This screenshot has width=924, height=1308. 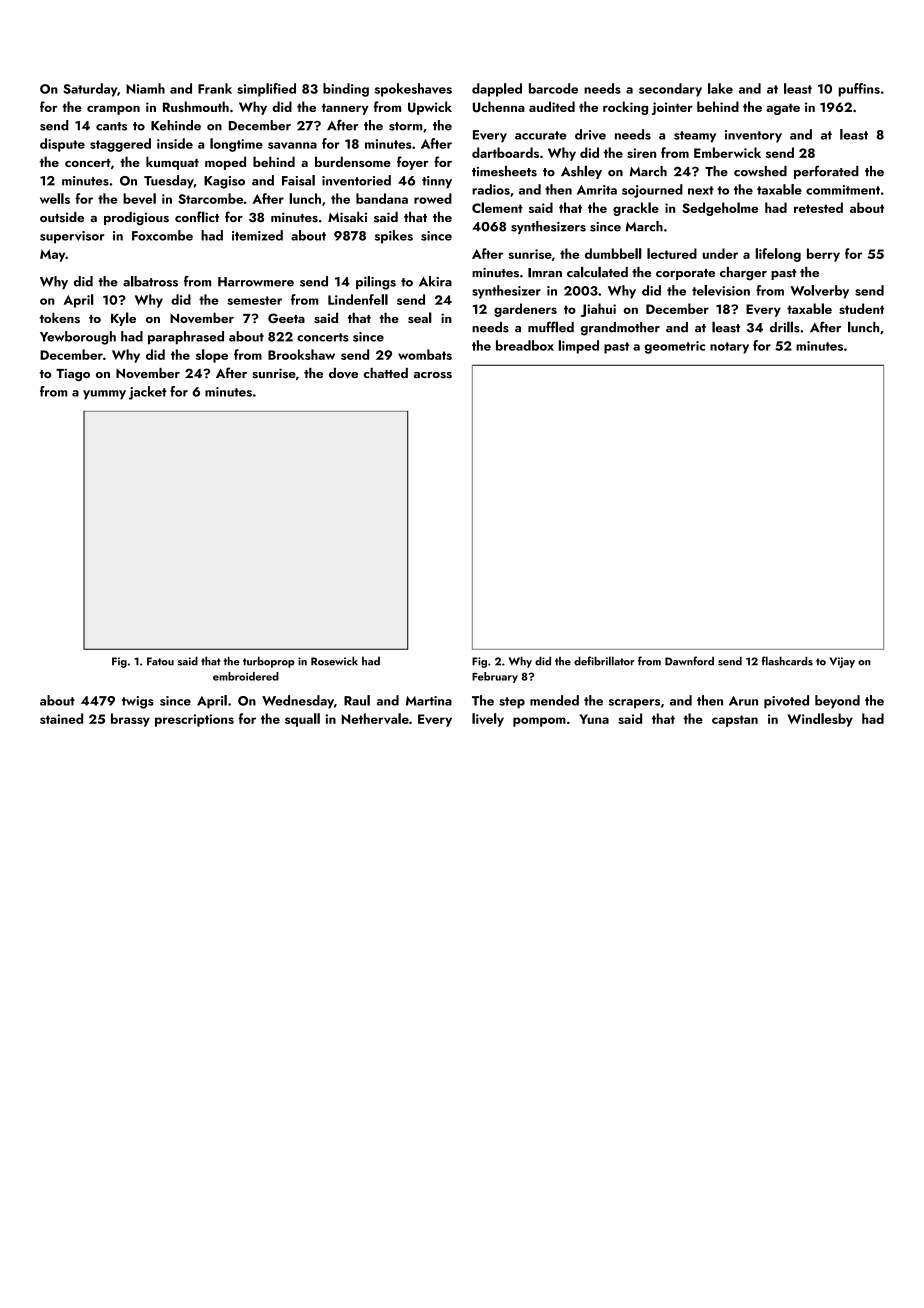 What do you see at coordinates (104, 395) in the screenshot?
I see `yummy` at bounding box center [104, 395].
